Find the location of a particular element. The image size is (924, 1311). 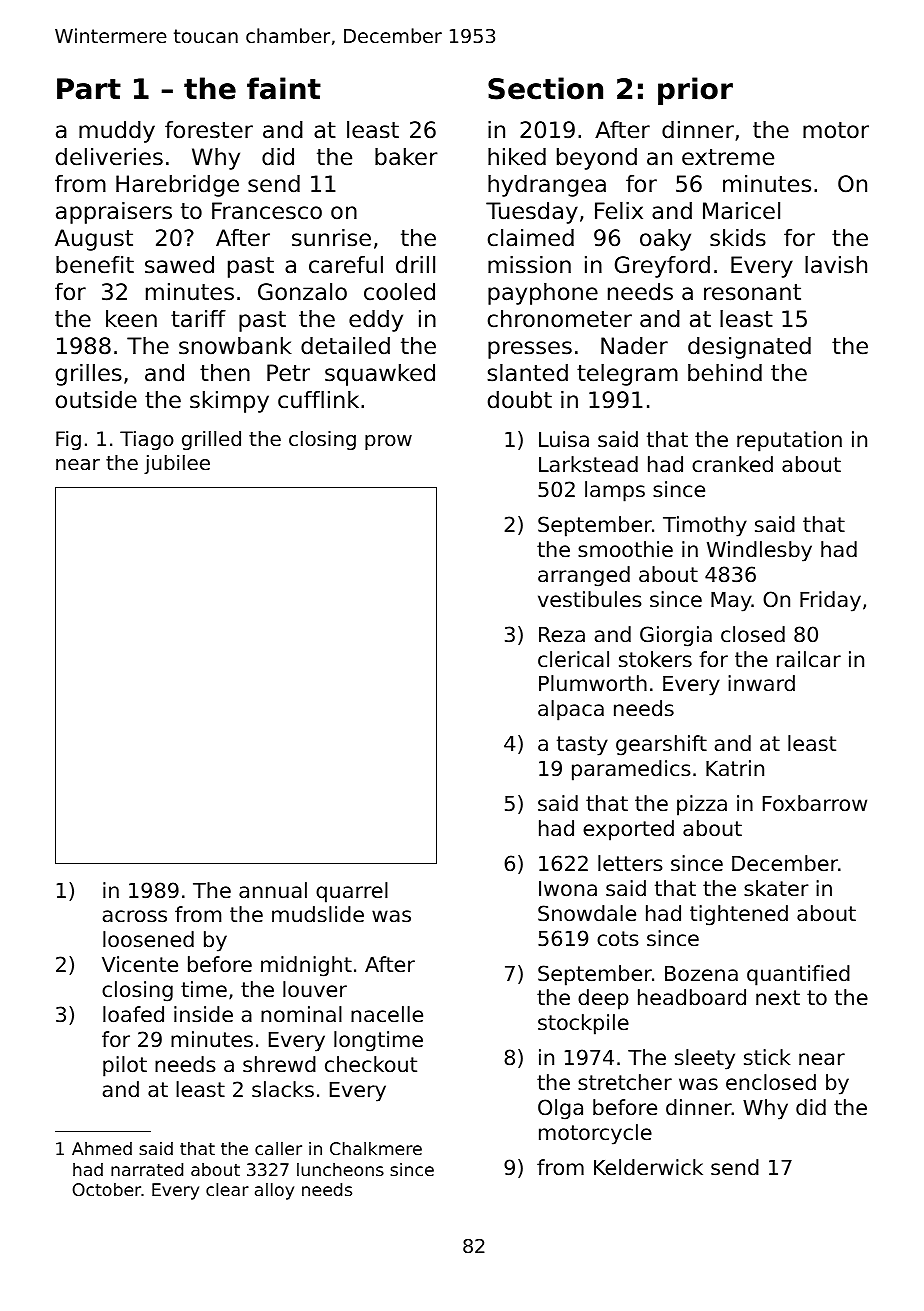

May is located at coordinates (731, 602).
